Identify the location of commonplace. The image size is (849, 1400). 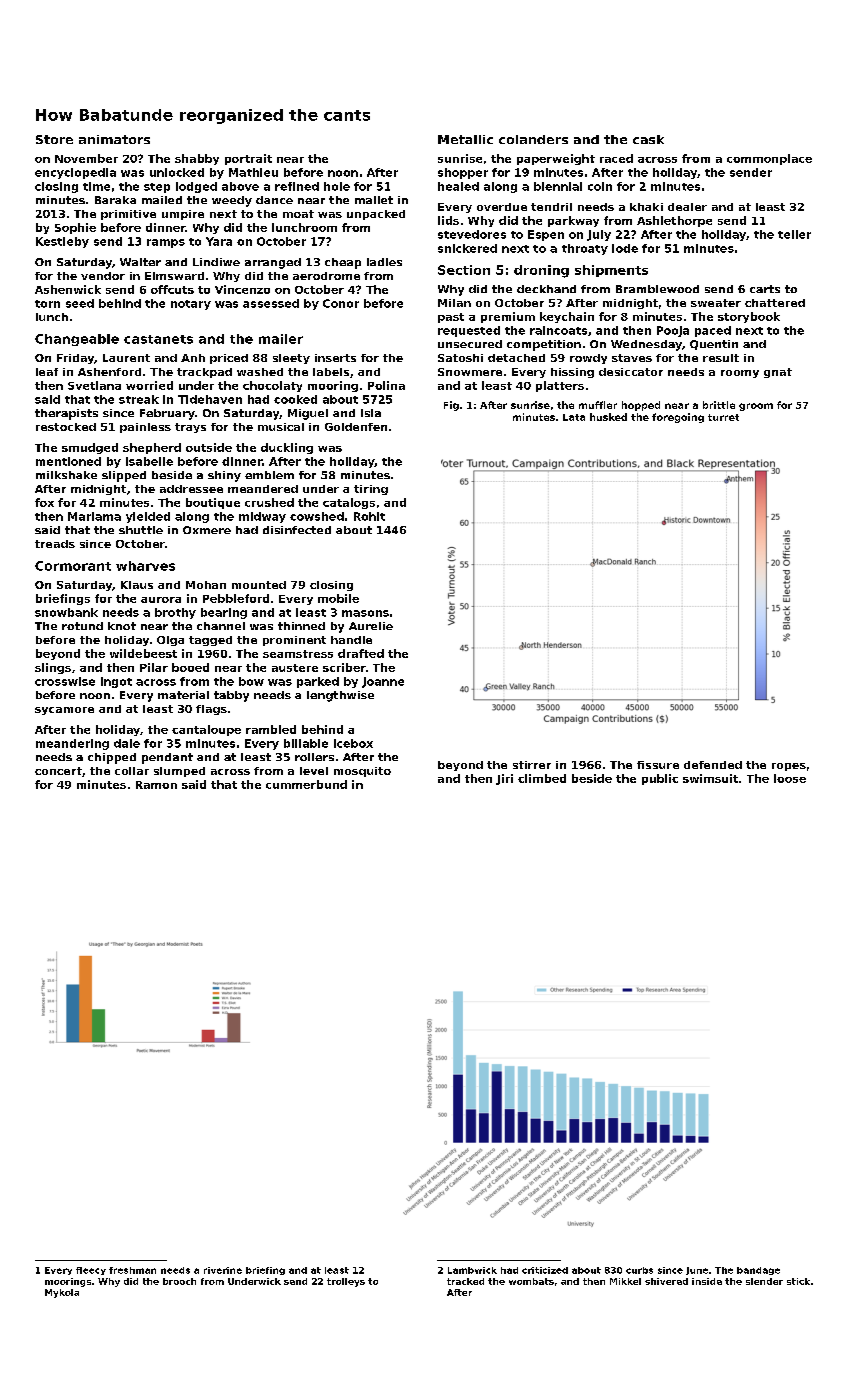
(769, 159).
